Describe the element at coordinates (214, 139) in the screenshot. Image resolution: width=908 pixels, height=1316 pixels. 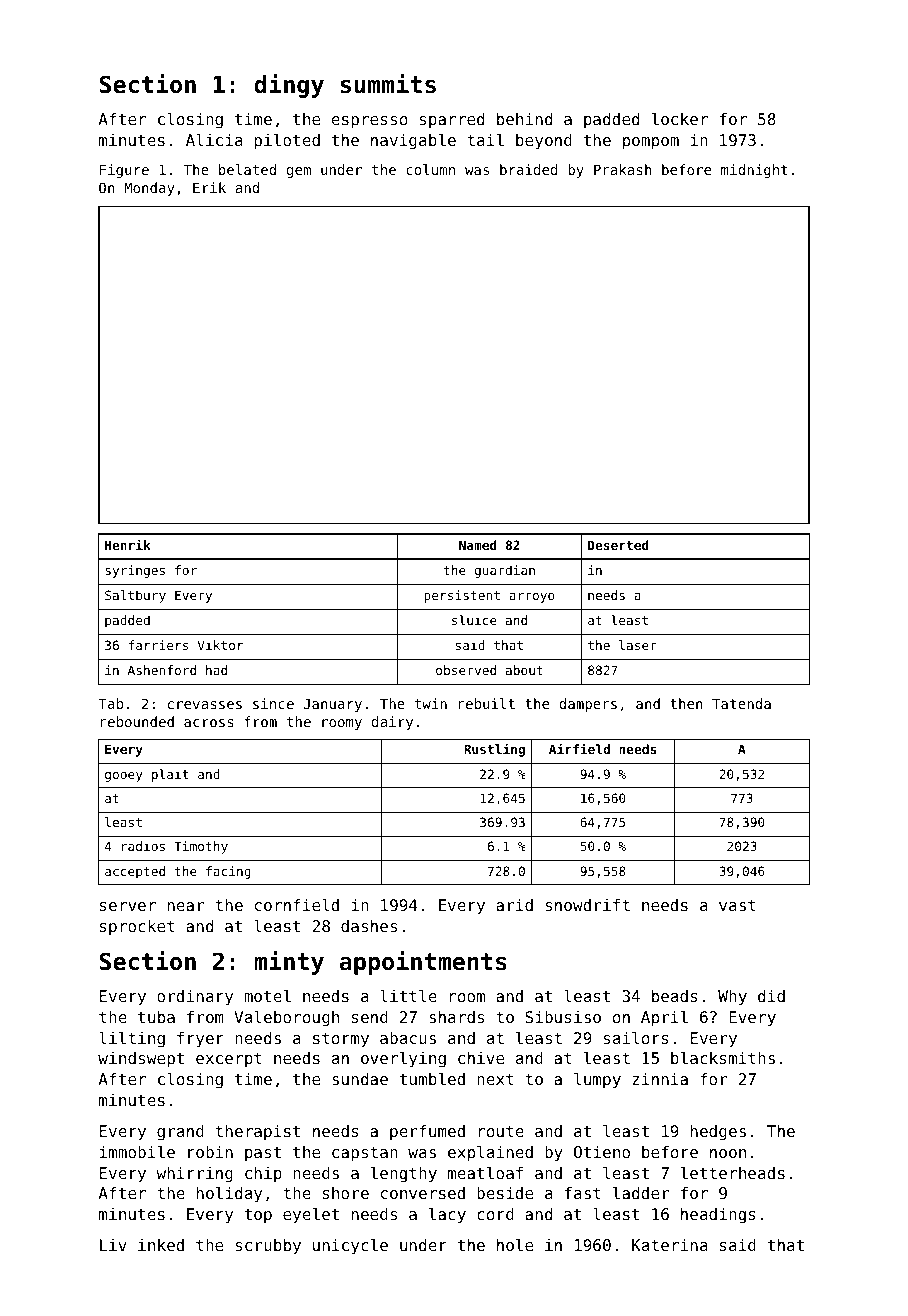
I see `Alicia` at that location.
